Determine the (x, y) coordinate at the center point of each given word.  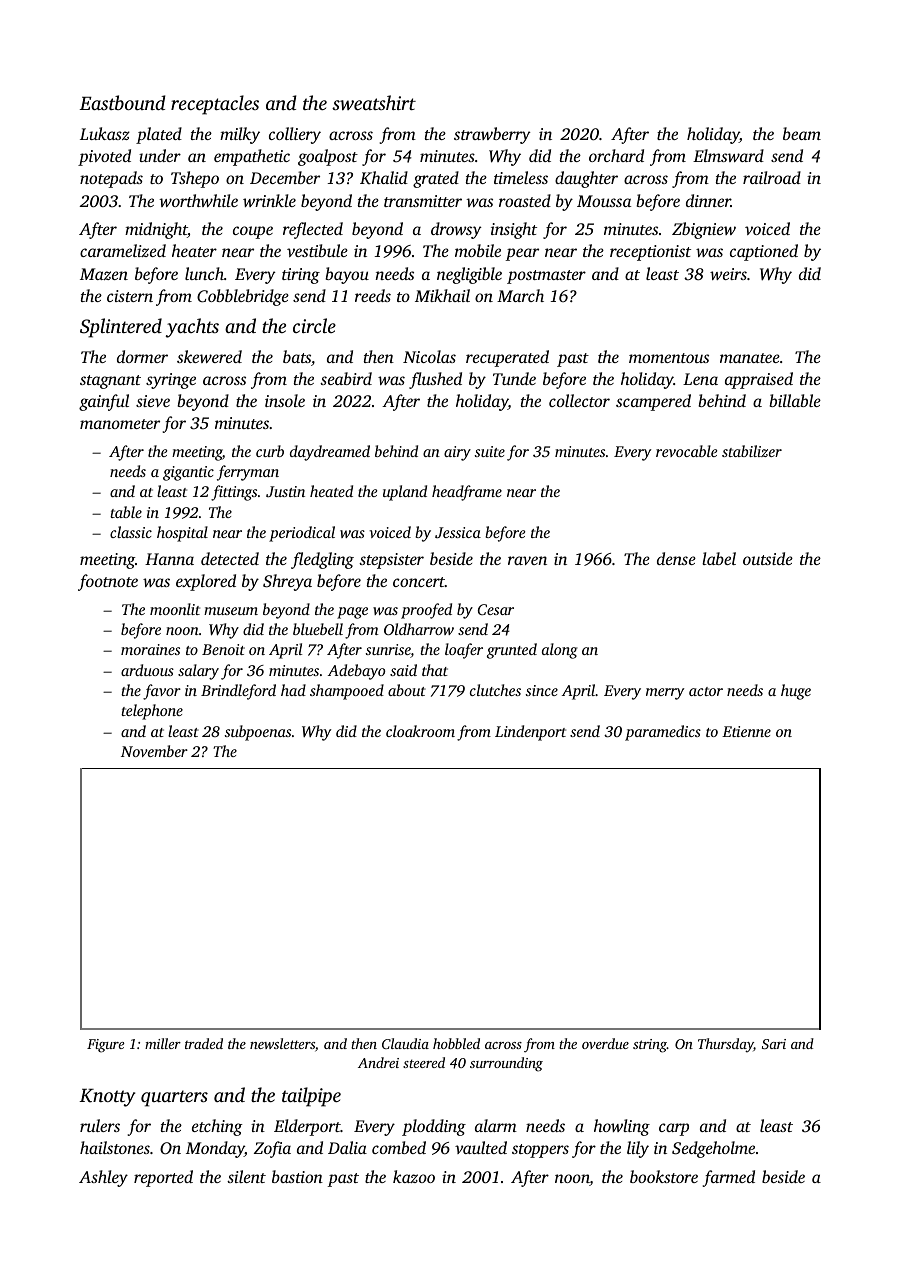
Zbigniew (704, 230)
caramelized (123, 250)
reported (163, 1178)
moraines (150, 649)
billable (795, 400)
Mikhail (442, 295)
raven (527, 560)
